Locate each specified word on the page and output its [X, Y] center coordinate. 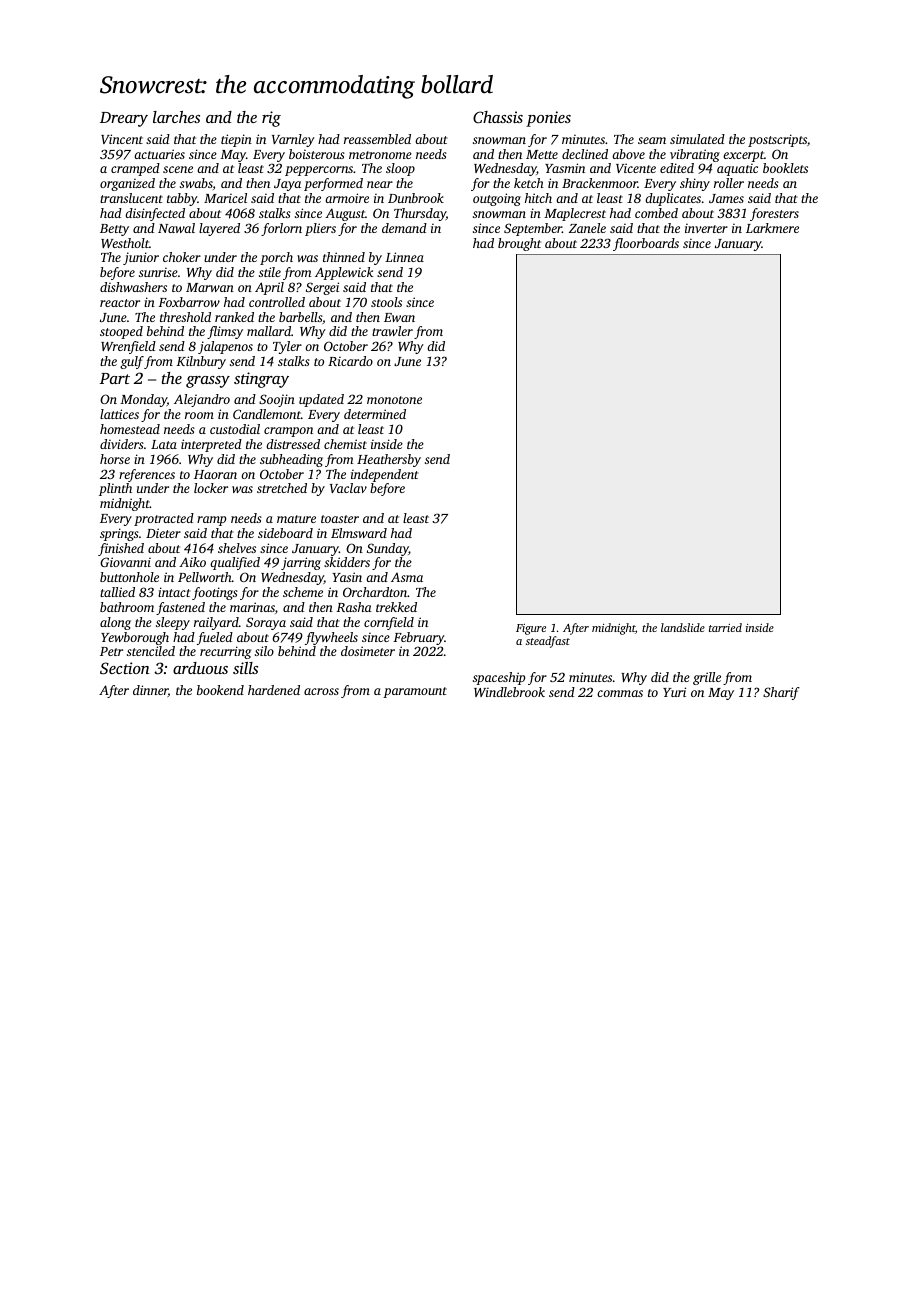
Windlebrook [509, 692]
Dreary [124, 119]
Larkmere [772, 228]
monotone [394, 400]
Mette [542, 154]
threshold [185, 317]
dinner [150, 691]
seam [652, 140]
